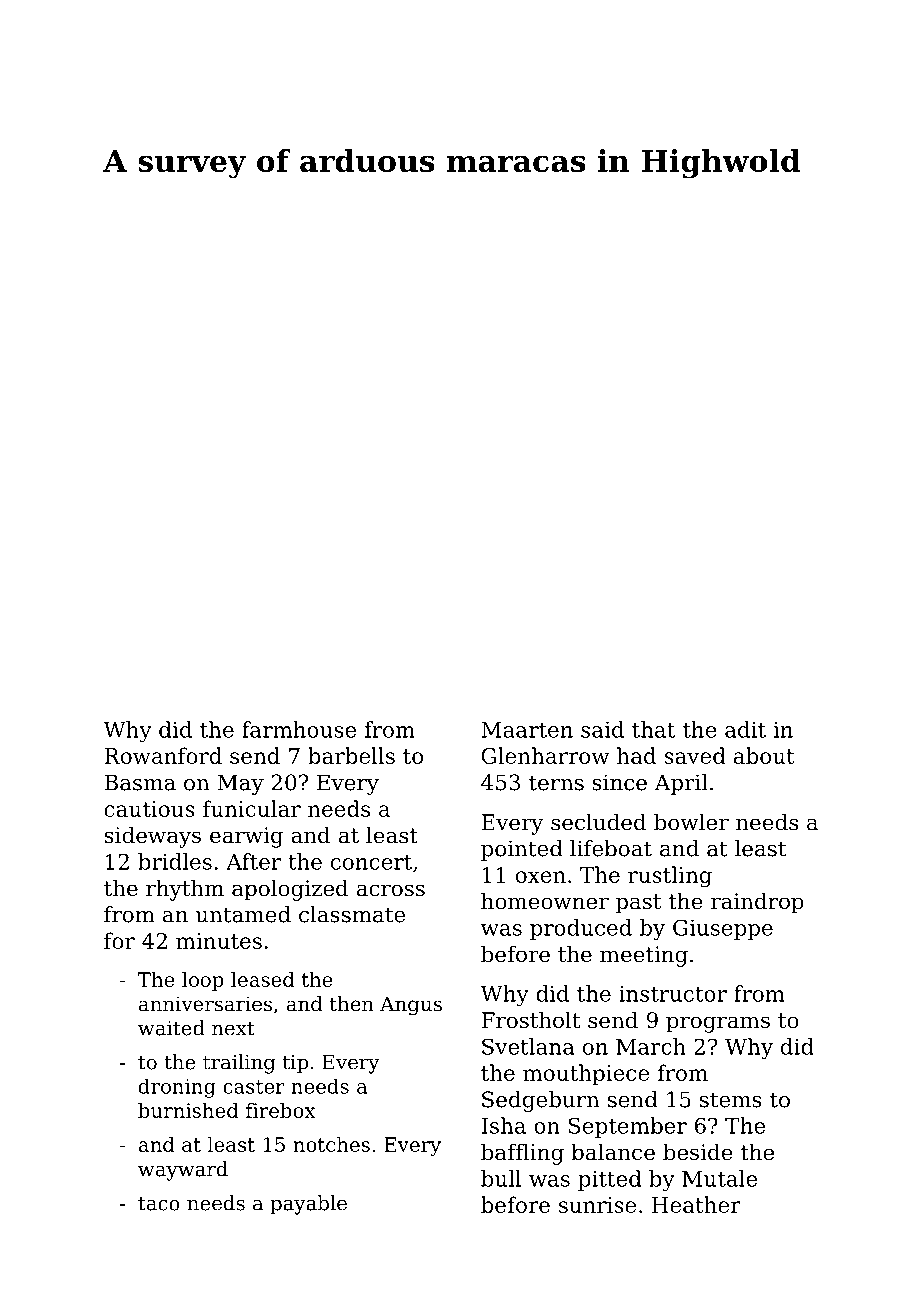  Describe the element at coordinates (501, 1178) in the screenshot. I see `bull` at that location.
